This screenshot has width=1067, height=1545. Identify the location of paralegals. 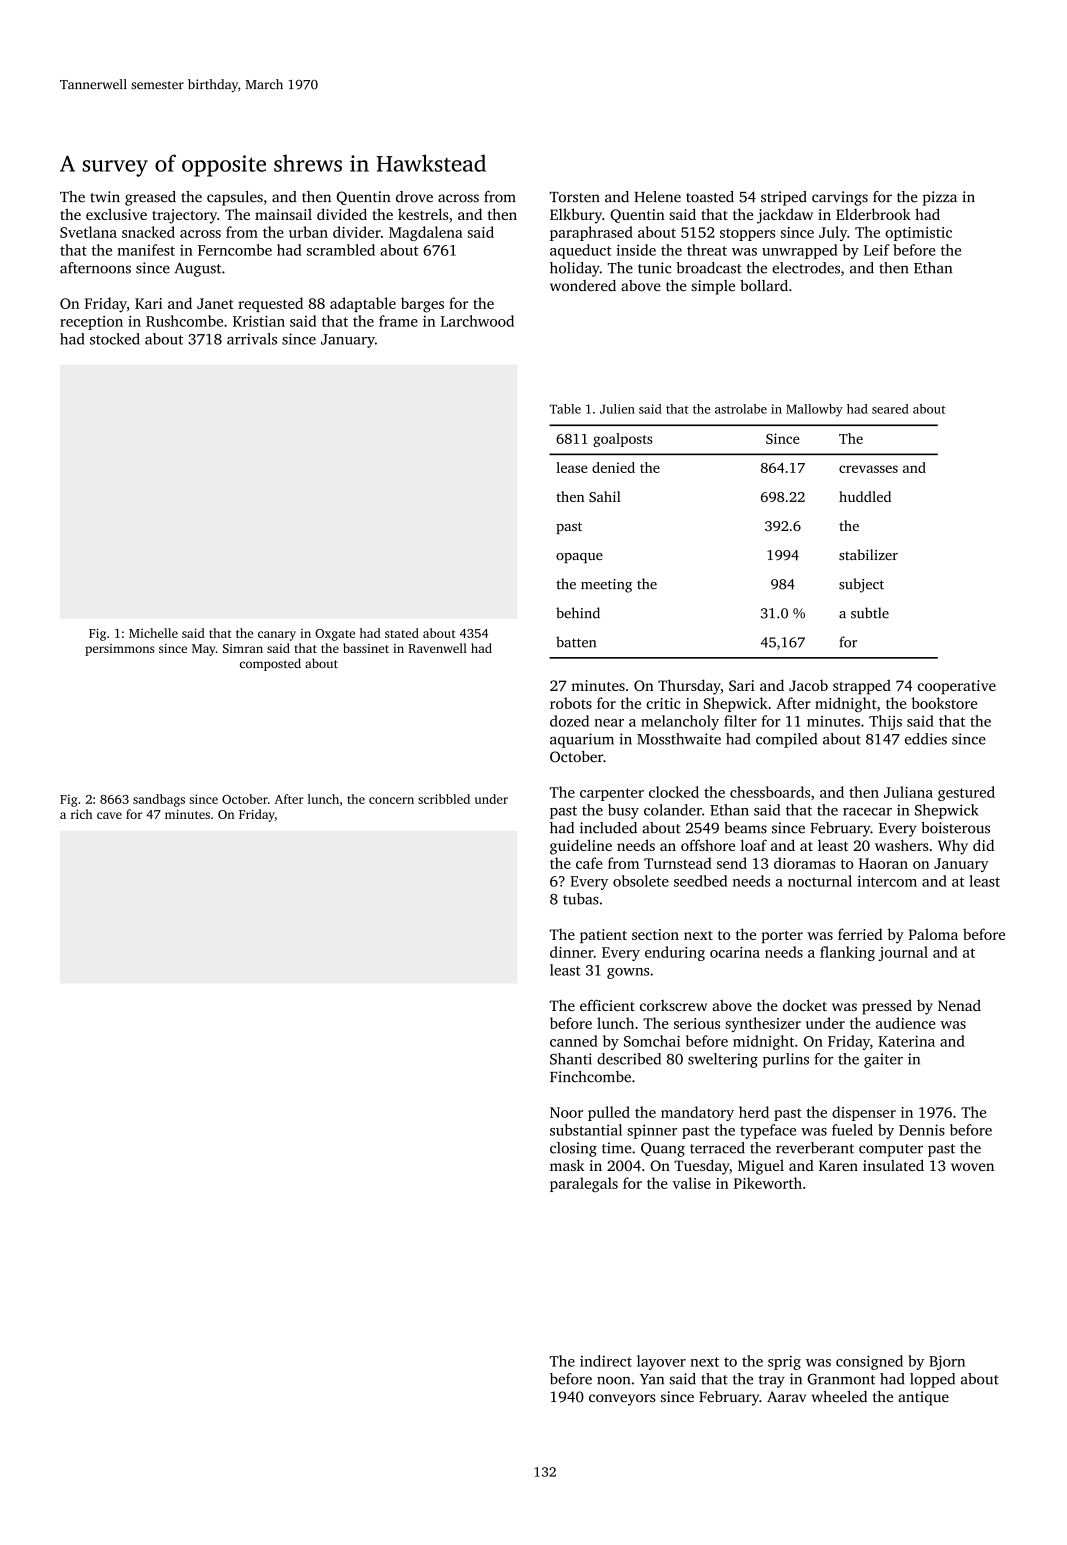
(584, 1184).
